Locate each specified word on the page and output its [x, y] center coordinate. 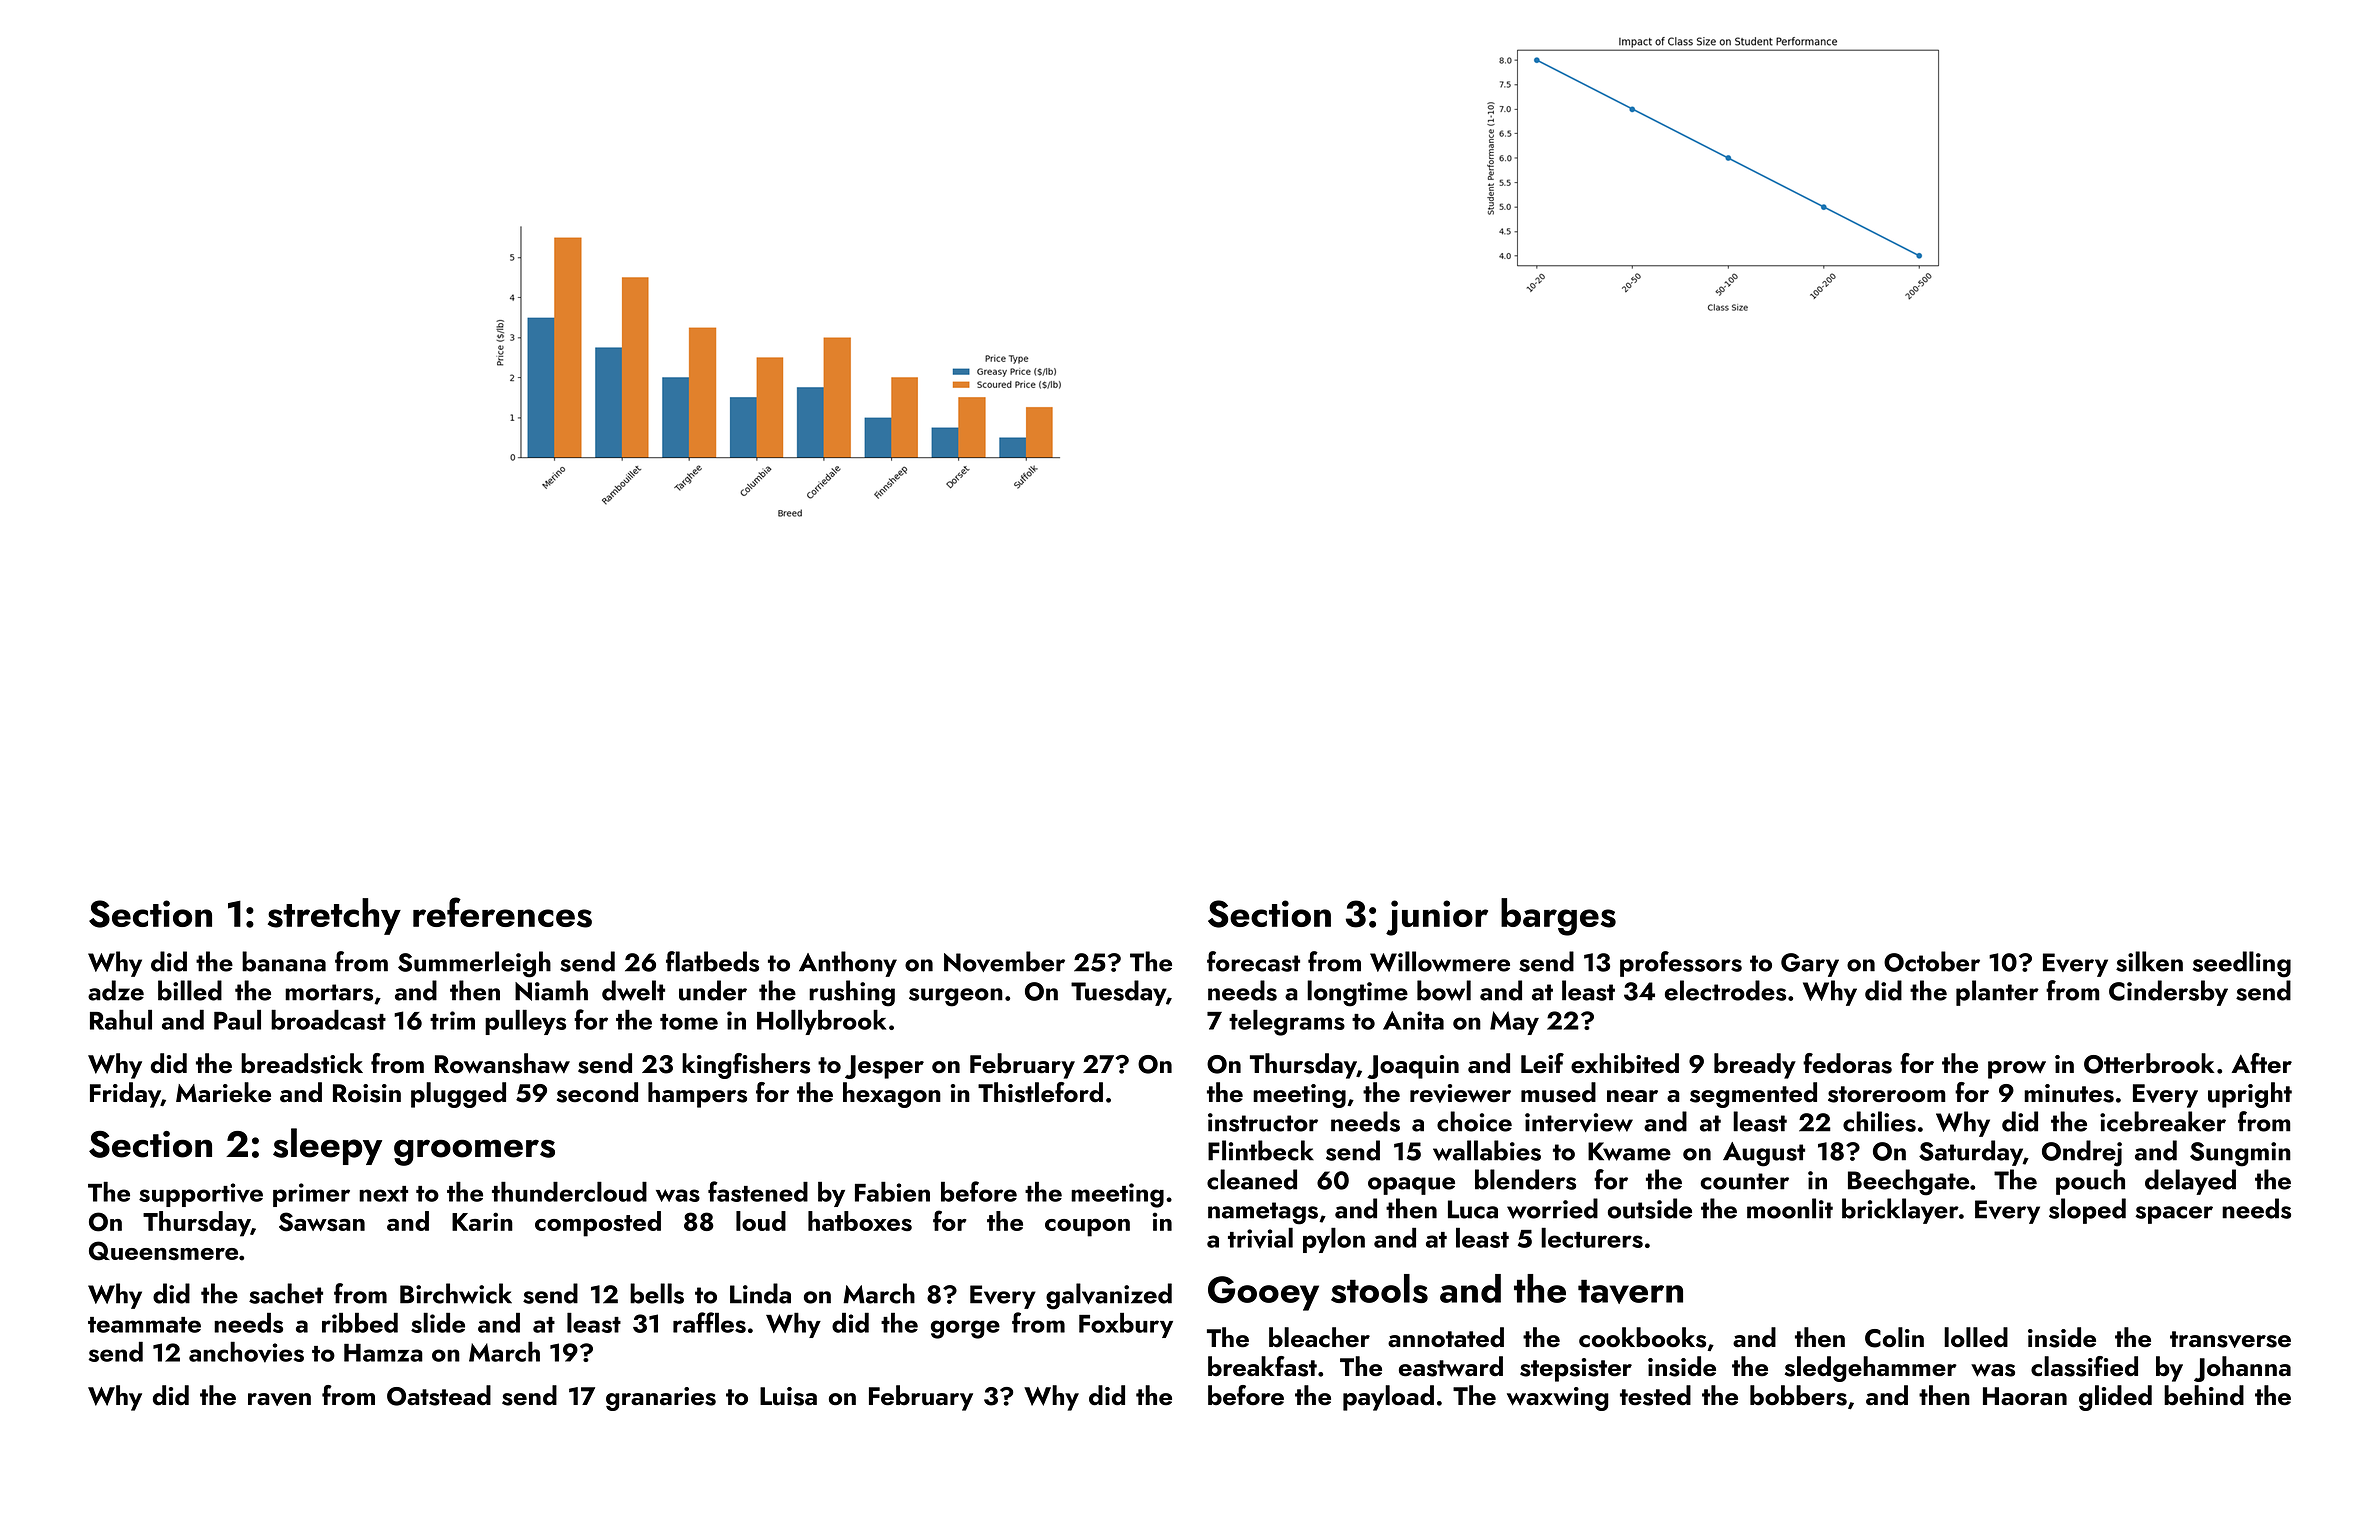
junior [1437, 918]
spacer [2174, 1215]
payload [1388, 1398]
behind [2204, 1395]
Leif [1542, 1063]
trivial [1260, 1238]
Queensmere [163, 1251]
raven [279, 1399]
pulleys [525, 1022]
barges [1558, 917]
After [2261, 1063]
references [502, 912]
